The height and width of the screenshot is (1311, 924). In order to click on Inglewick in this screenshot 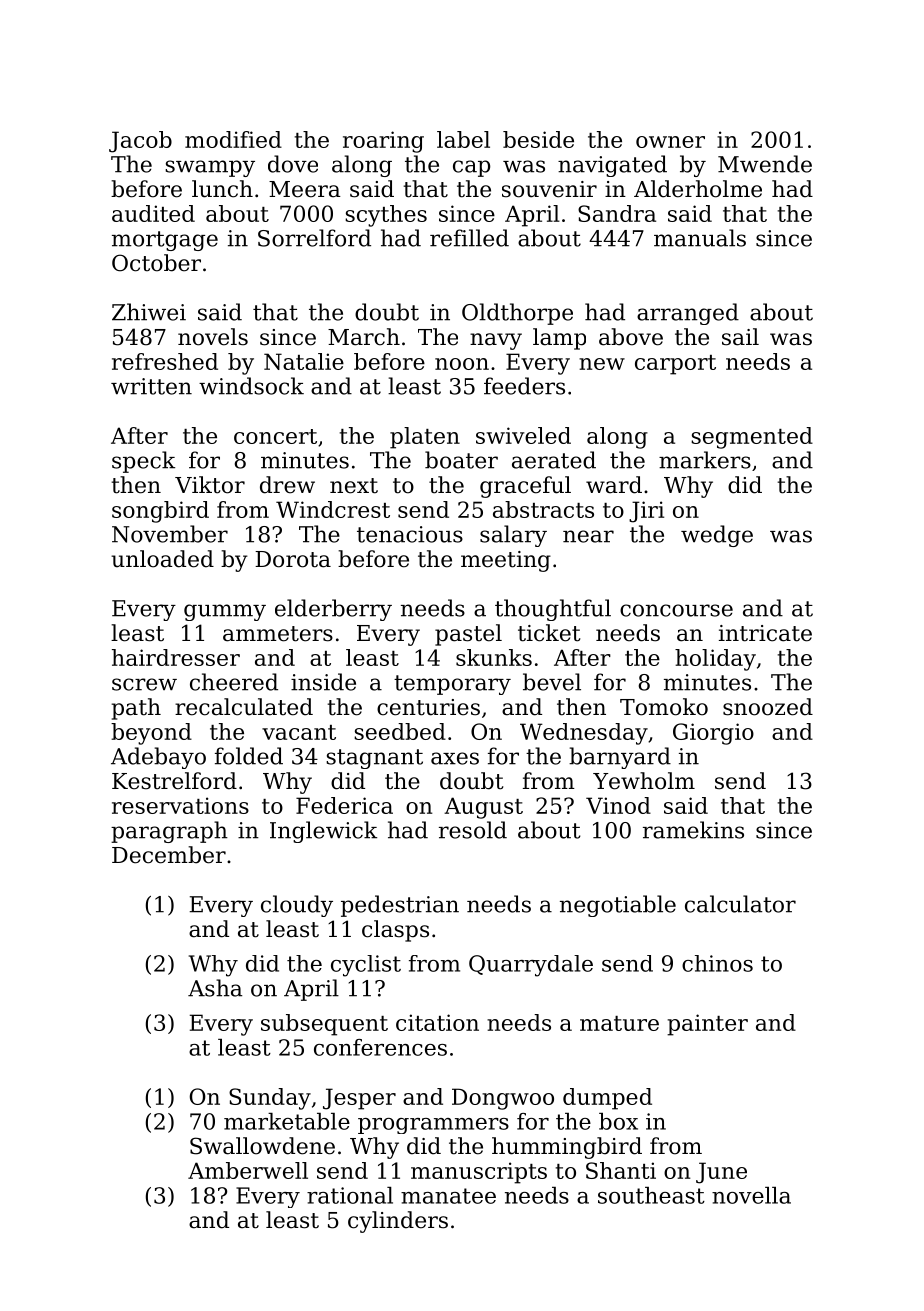, I will do `click(323, 832)`.
